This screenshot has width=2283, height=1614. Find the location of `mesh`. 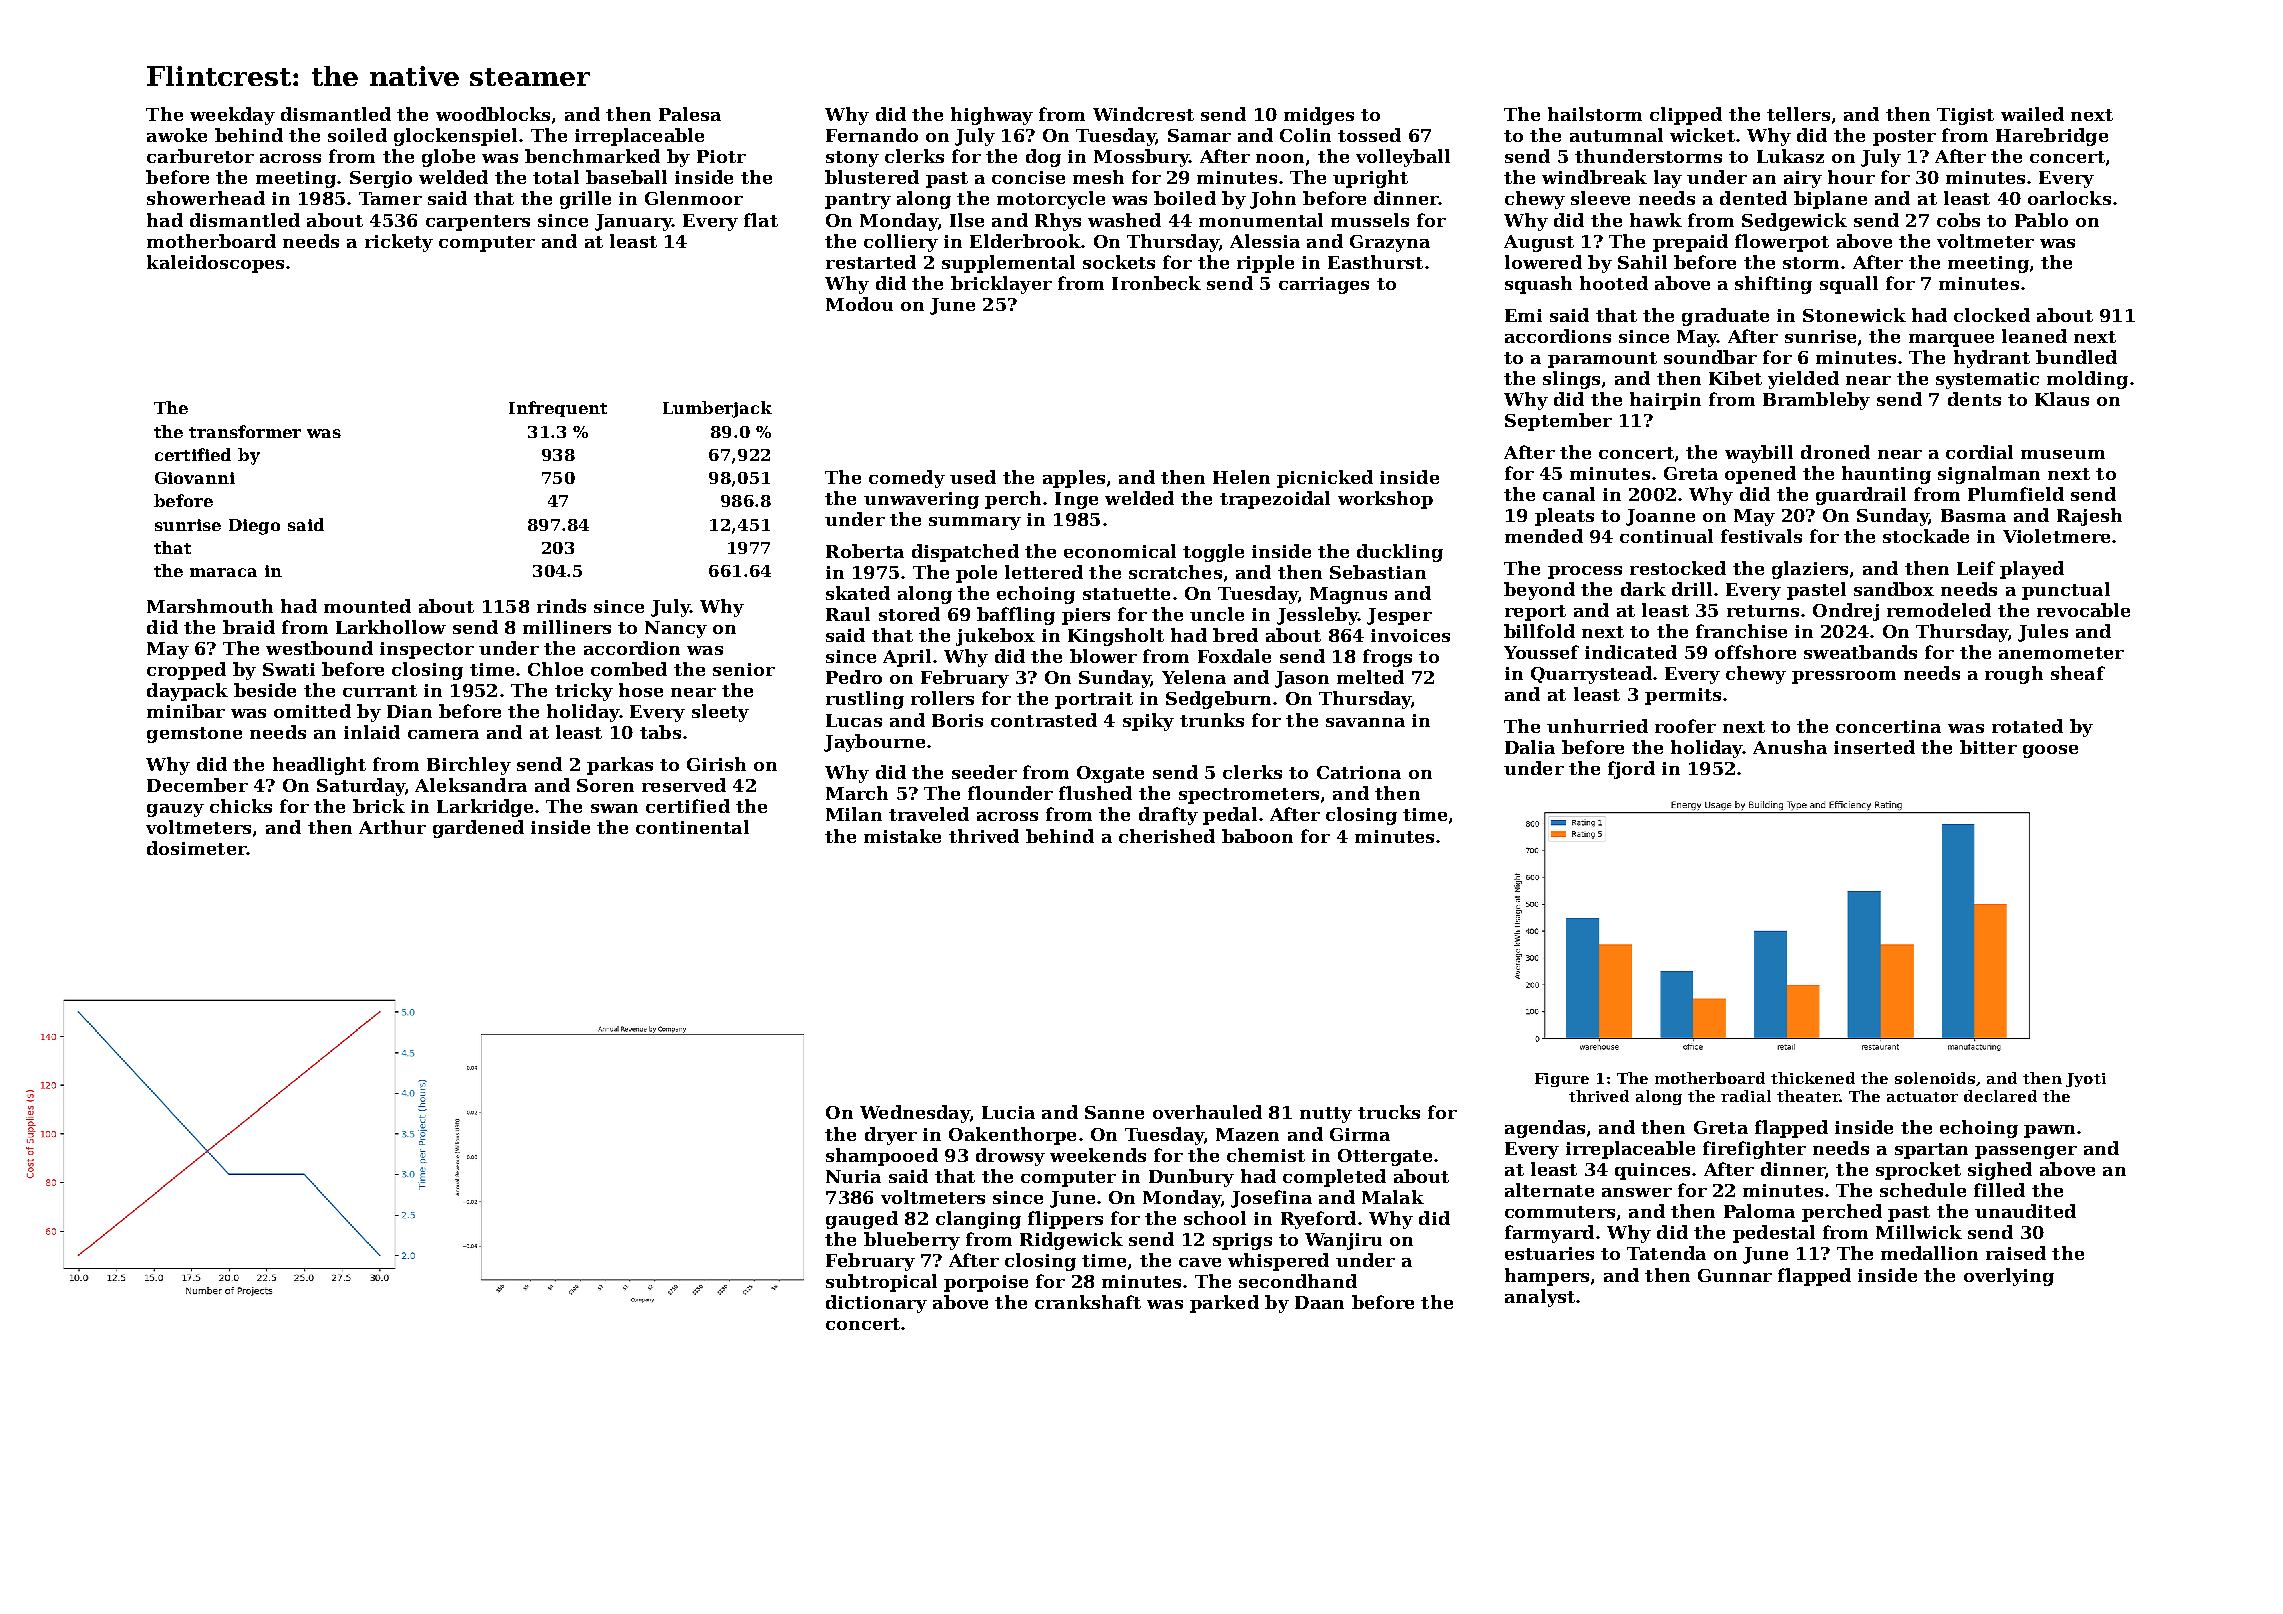

mesh is located at coordinates (1098, 177).
